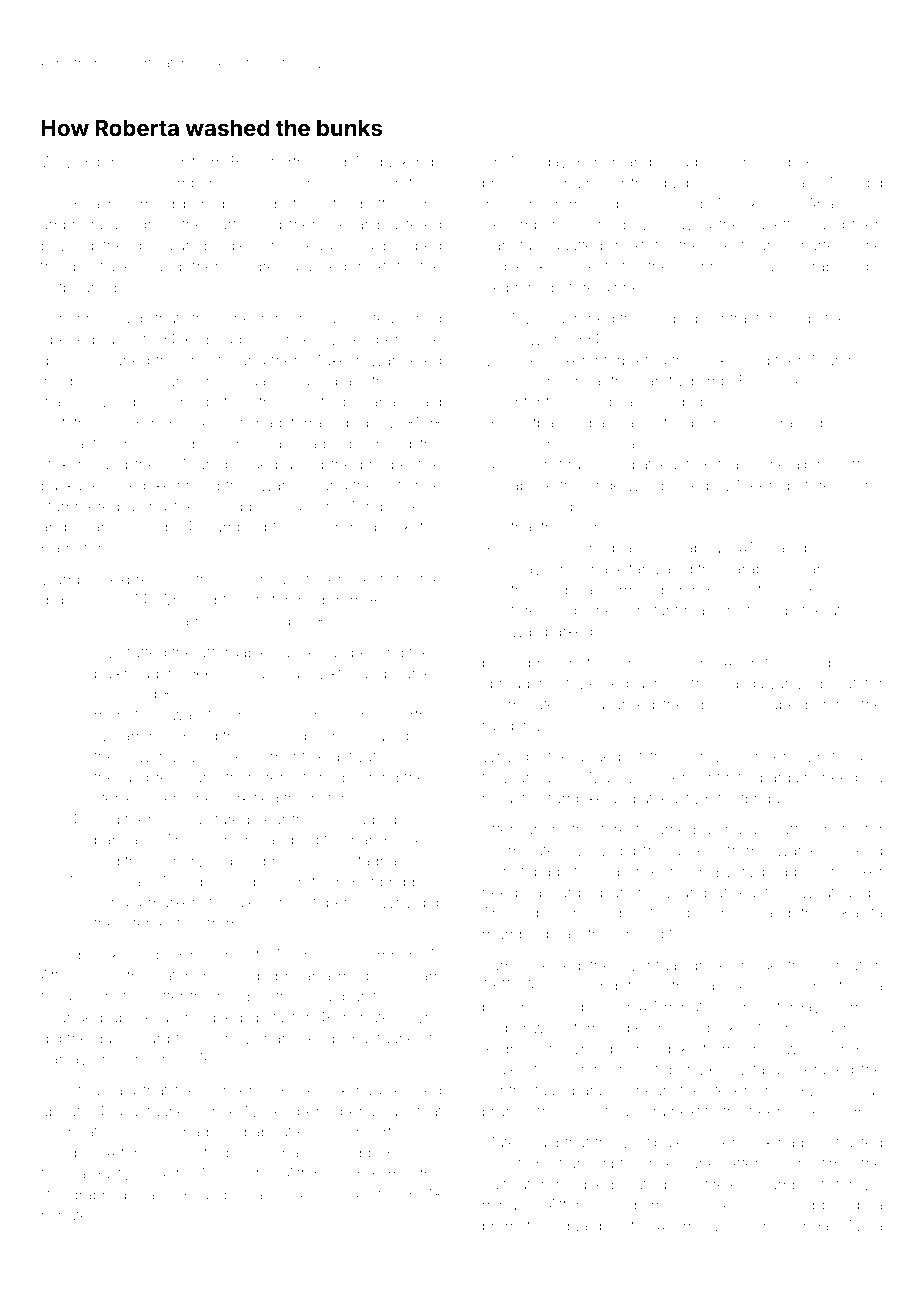 The width and height of the screenshot is (924, 1308). I want to click on Ravensley, so click(406, 601).
